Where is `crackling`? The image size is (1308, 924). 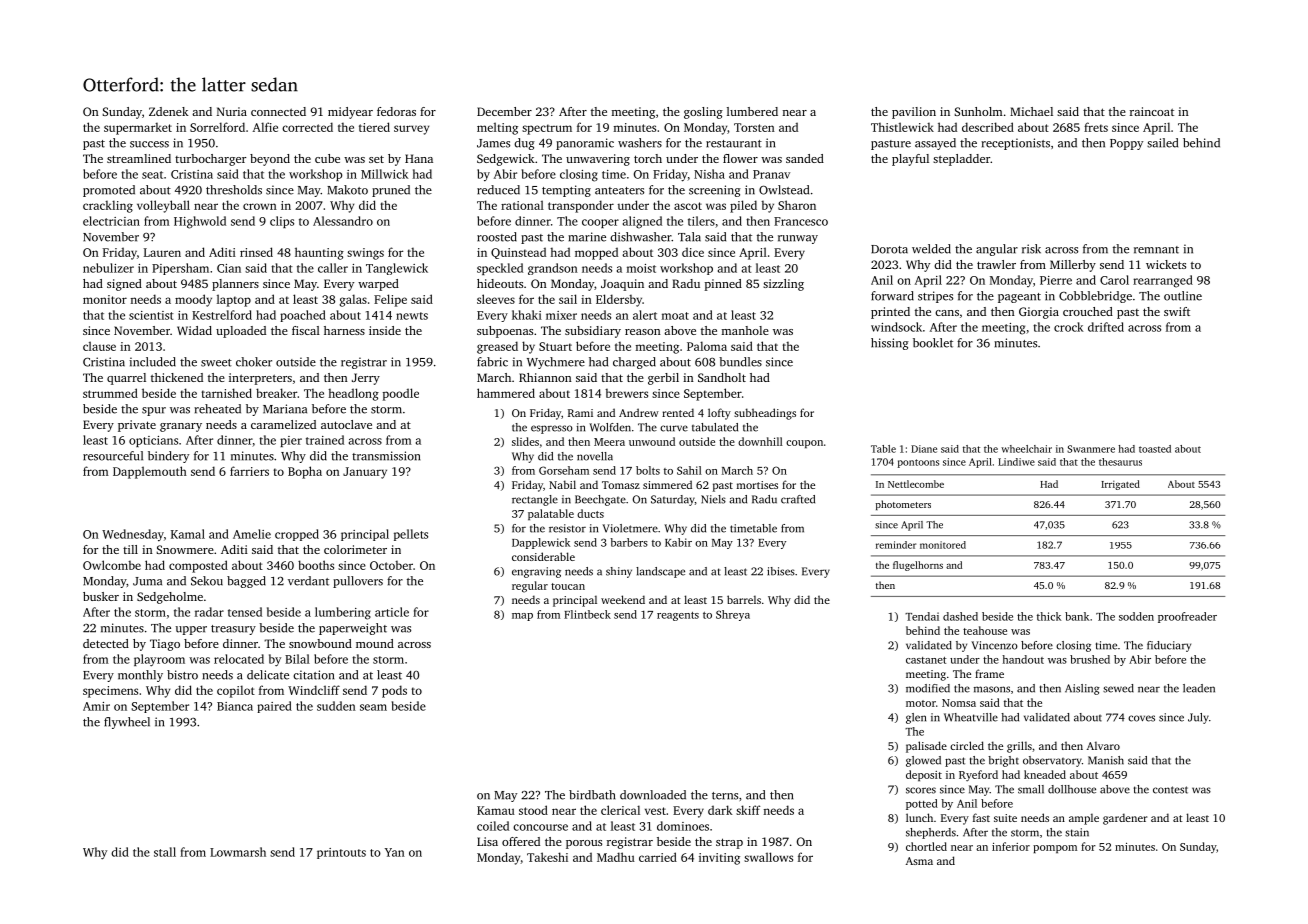 crackling is located at coordinates (108, 206).
